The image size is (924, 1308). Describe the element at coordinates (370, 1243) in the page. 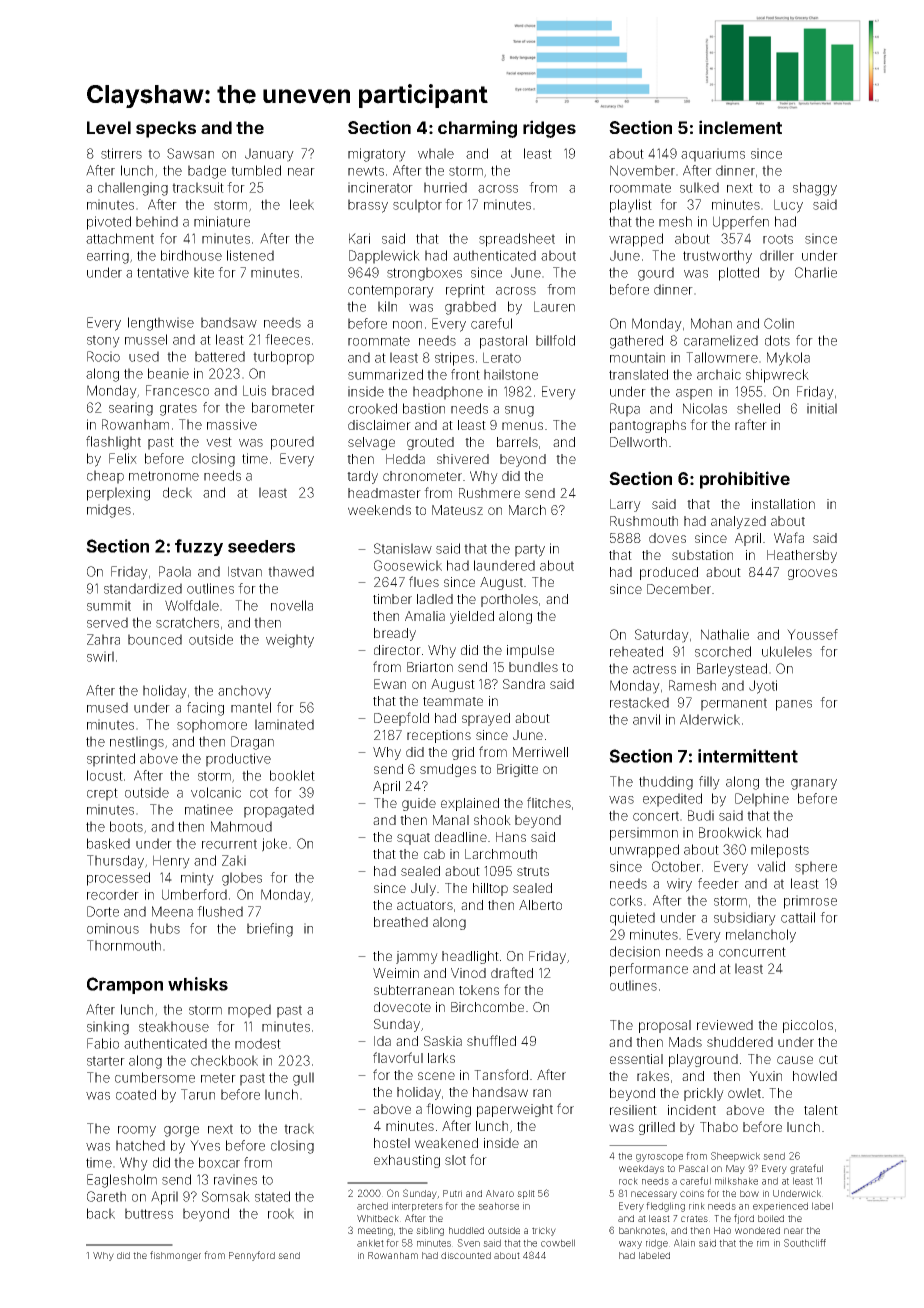

I see `anklet` at that location.
